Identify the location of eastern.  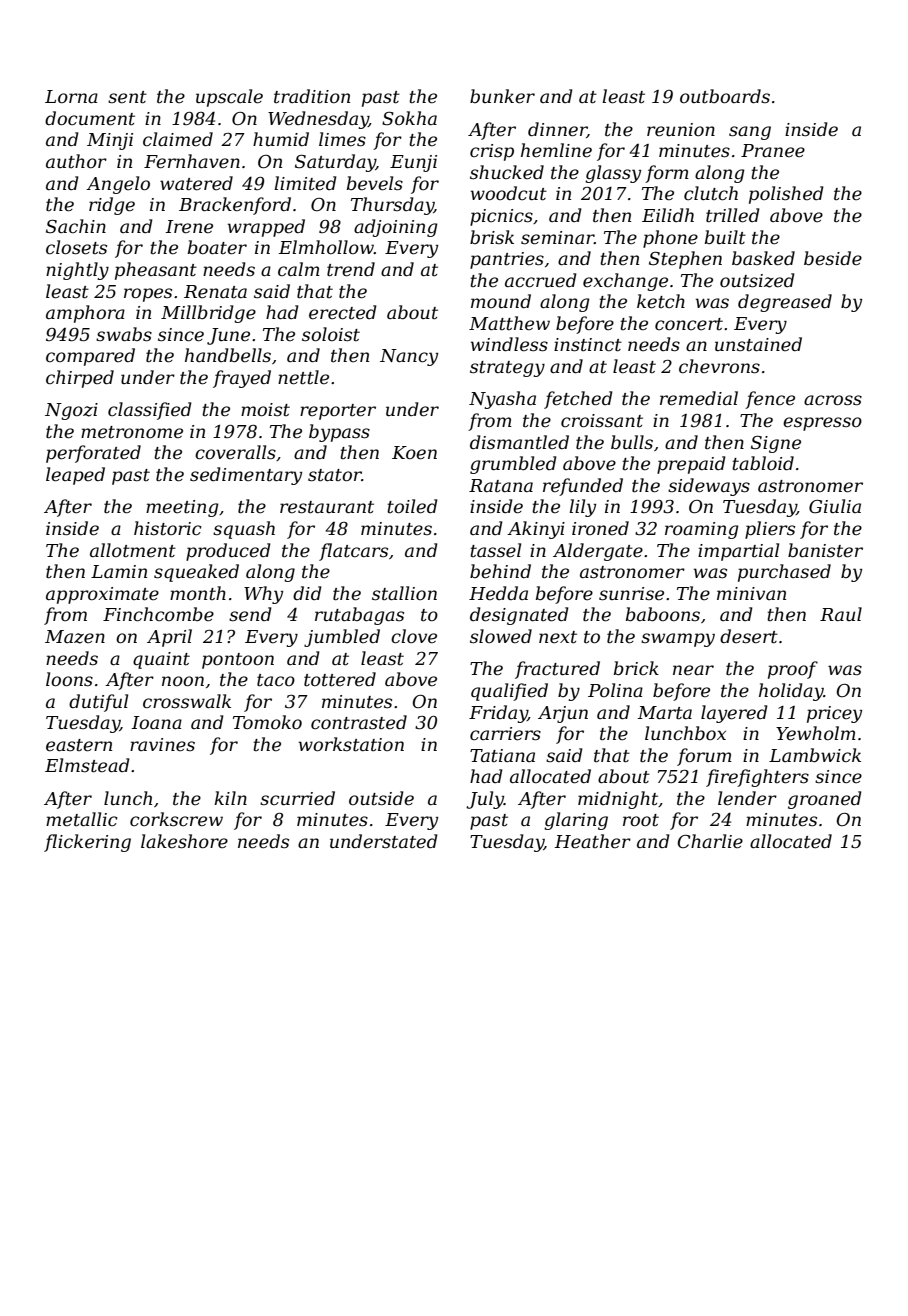
(79, 745).
